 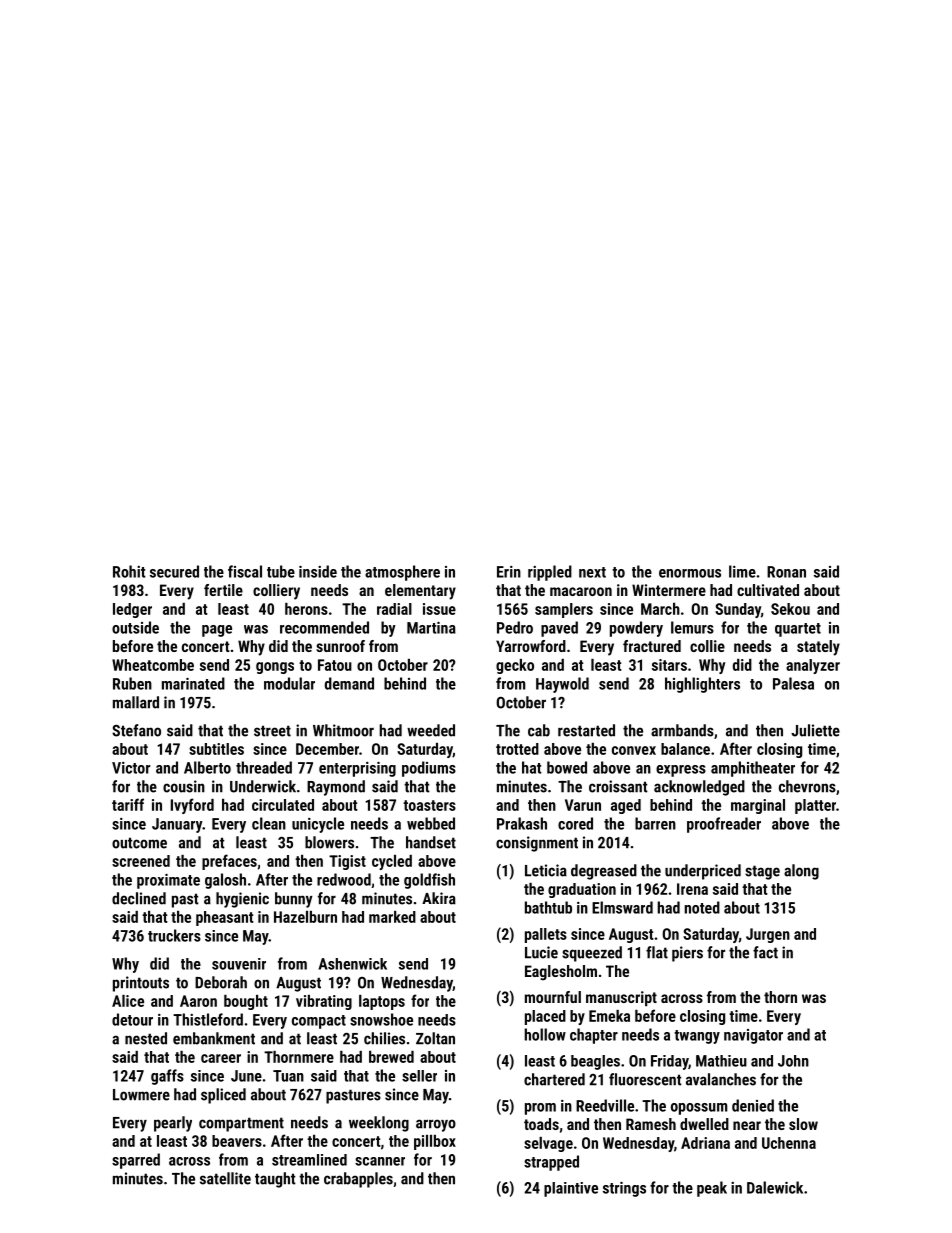 I want to click on prefaces, so click(x=229, y=862).
